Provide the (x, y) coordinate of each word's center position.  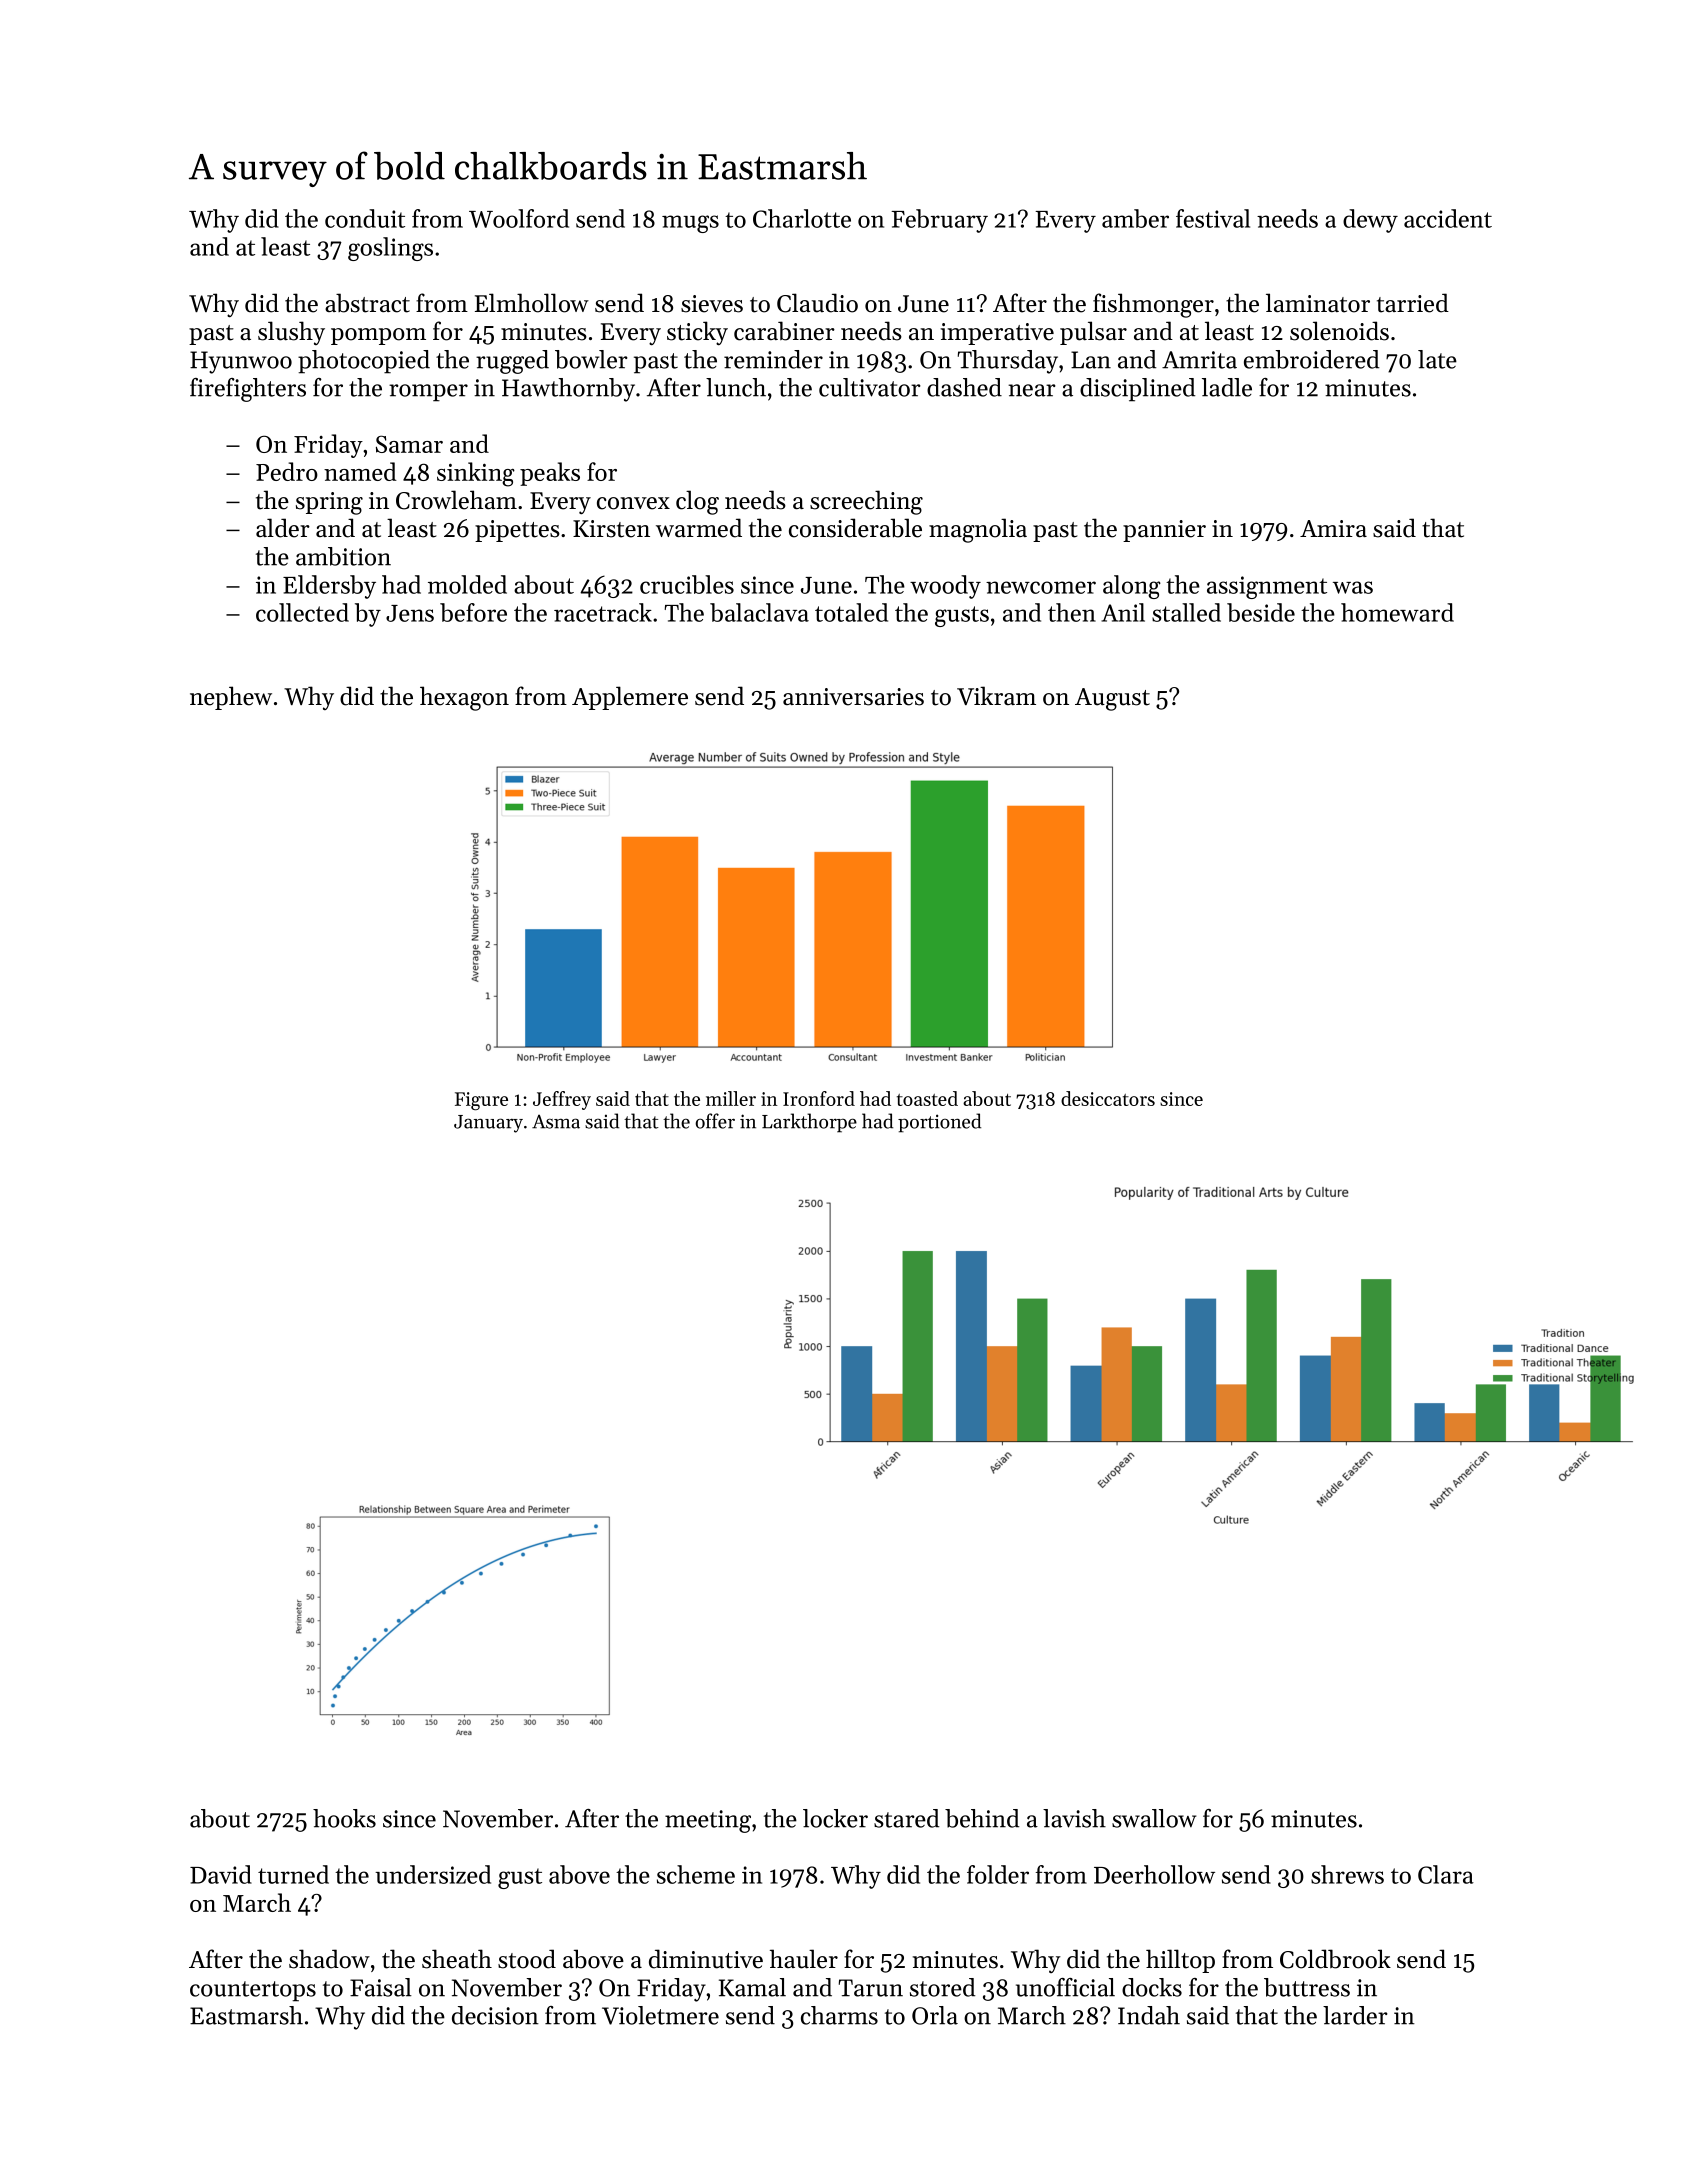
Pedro (287, 471)
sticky (697, 333)
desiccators (1108, 1098)
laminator (1318, 303)
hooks (344, 1818)
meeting (708, 1821)
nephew (231, 698)
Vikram (996, 695)
